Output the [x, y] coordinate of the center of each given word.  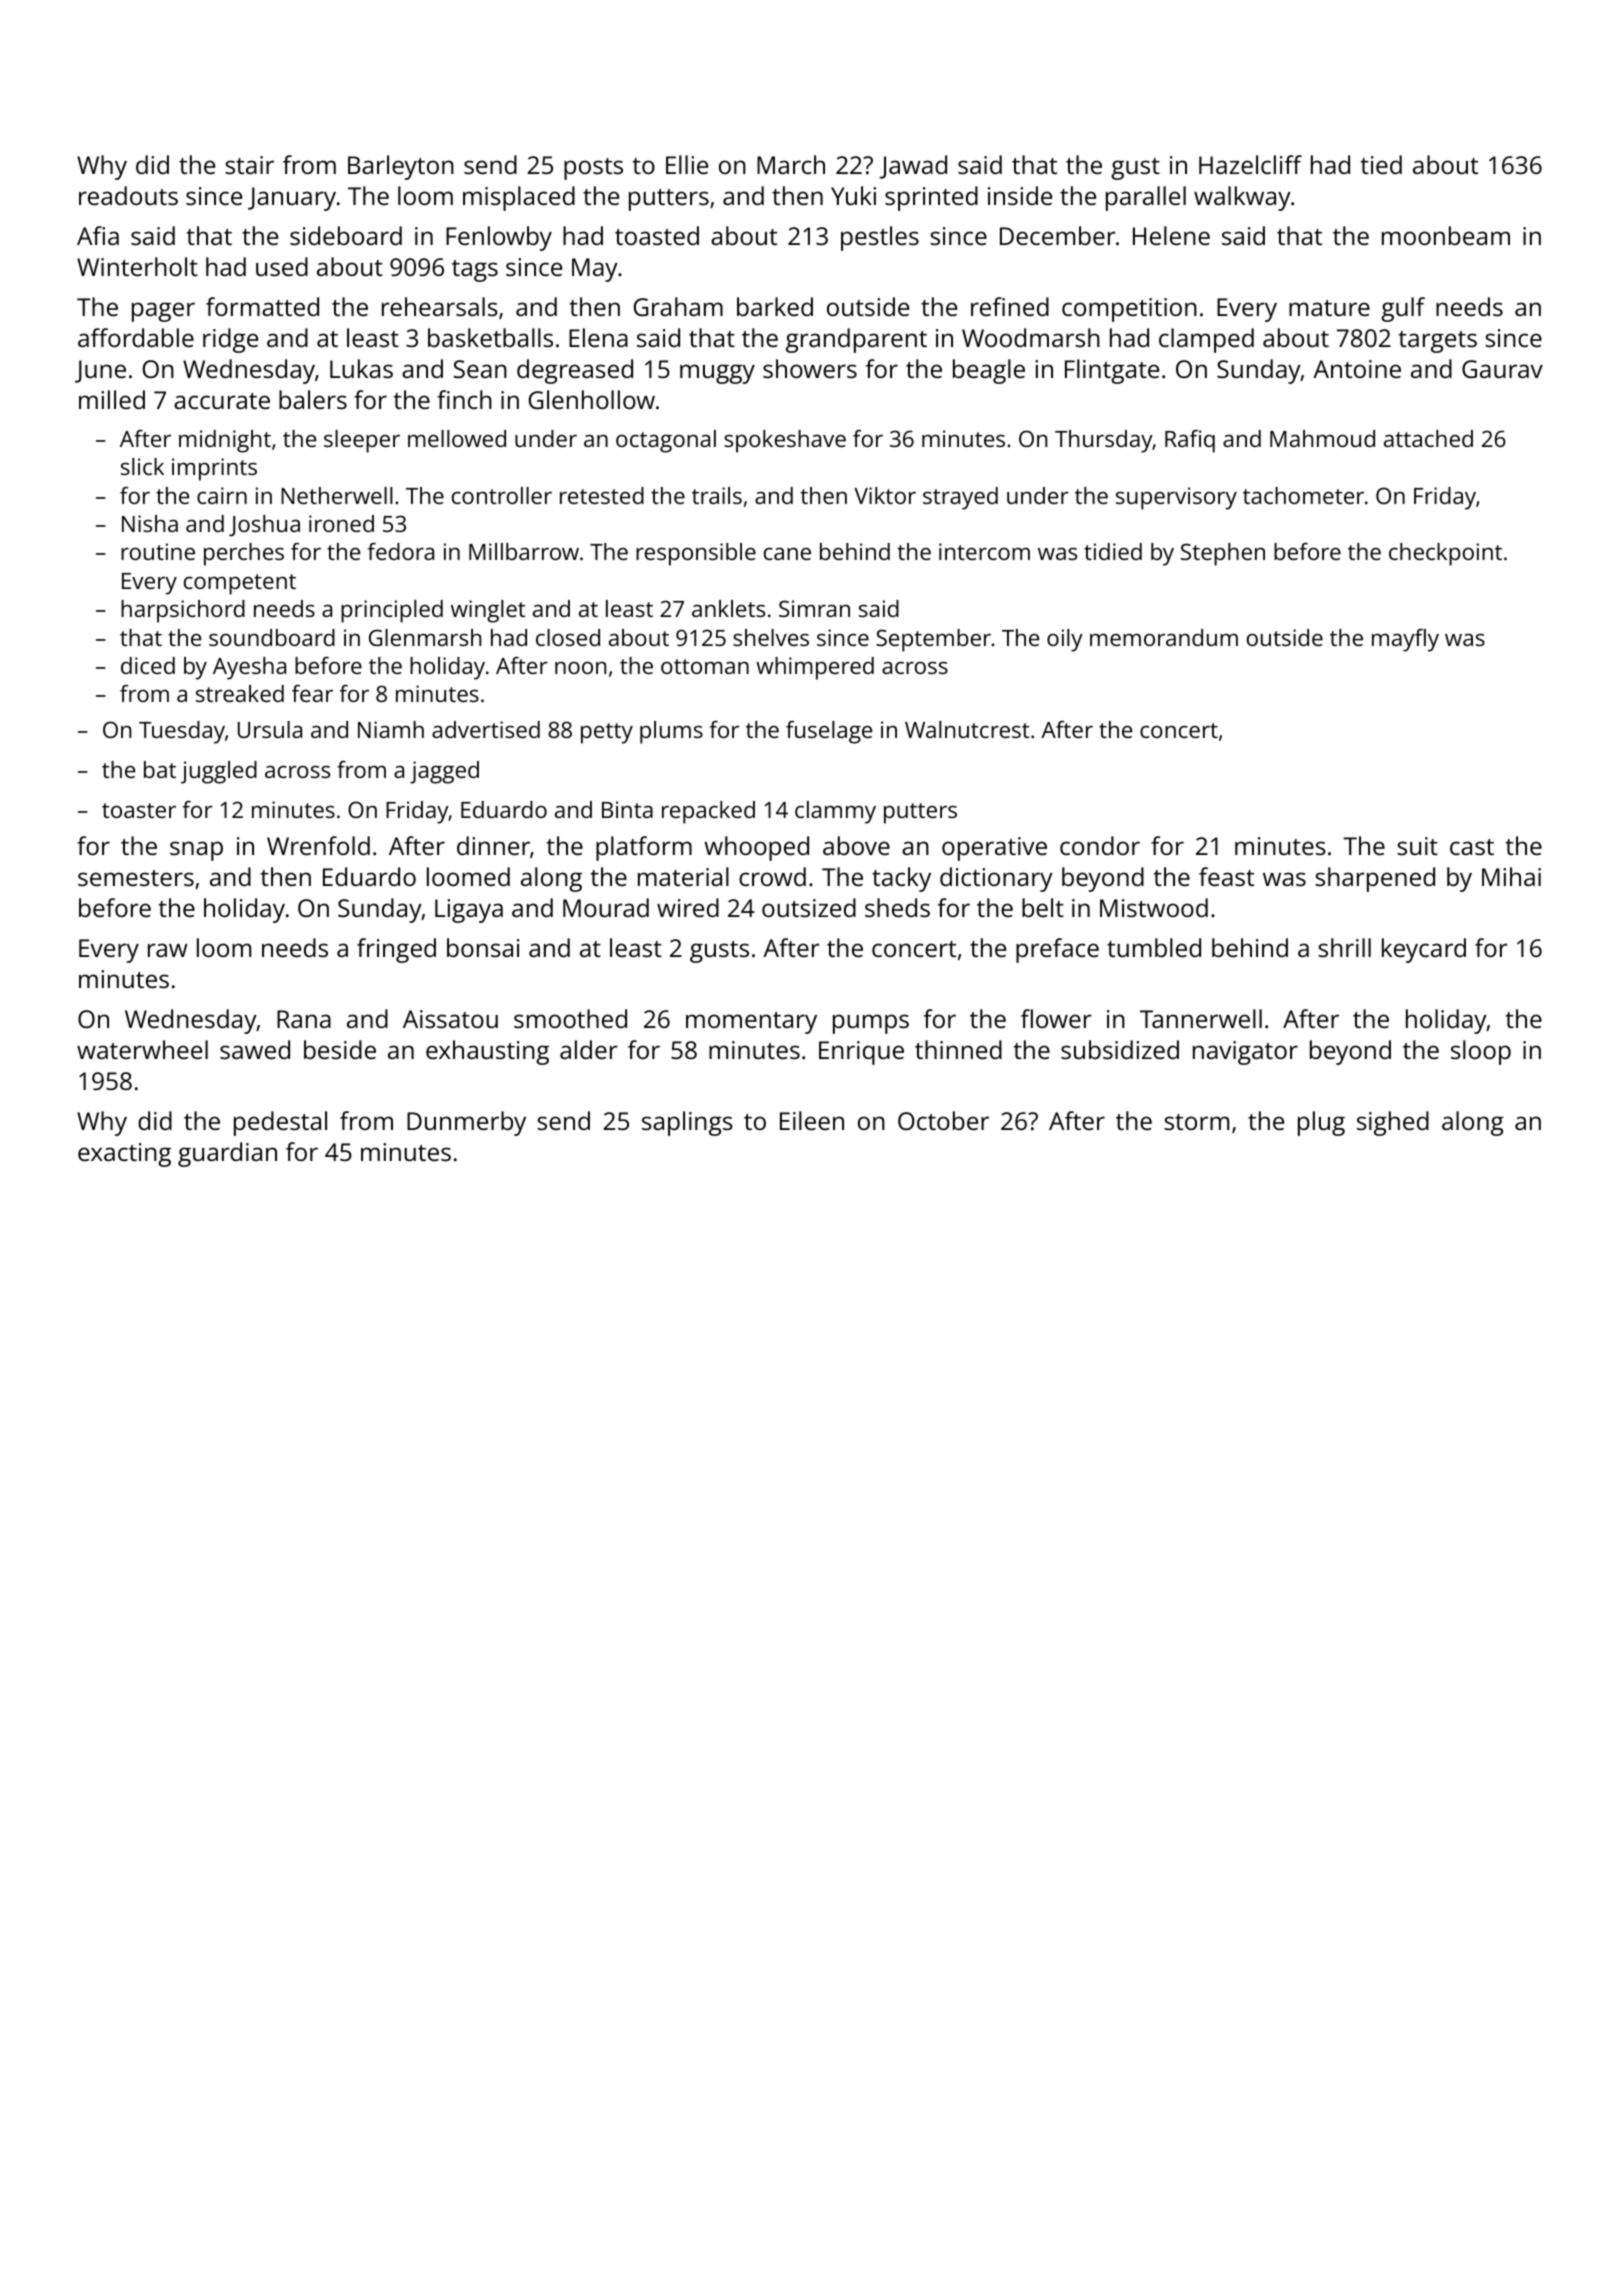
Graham [678, 306]
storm [1196, 1122]
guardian [227, 1154]
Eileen [812, 1120]
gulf [1403, 309]
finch [464, 399]
